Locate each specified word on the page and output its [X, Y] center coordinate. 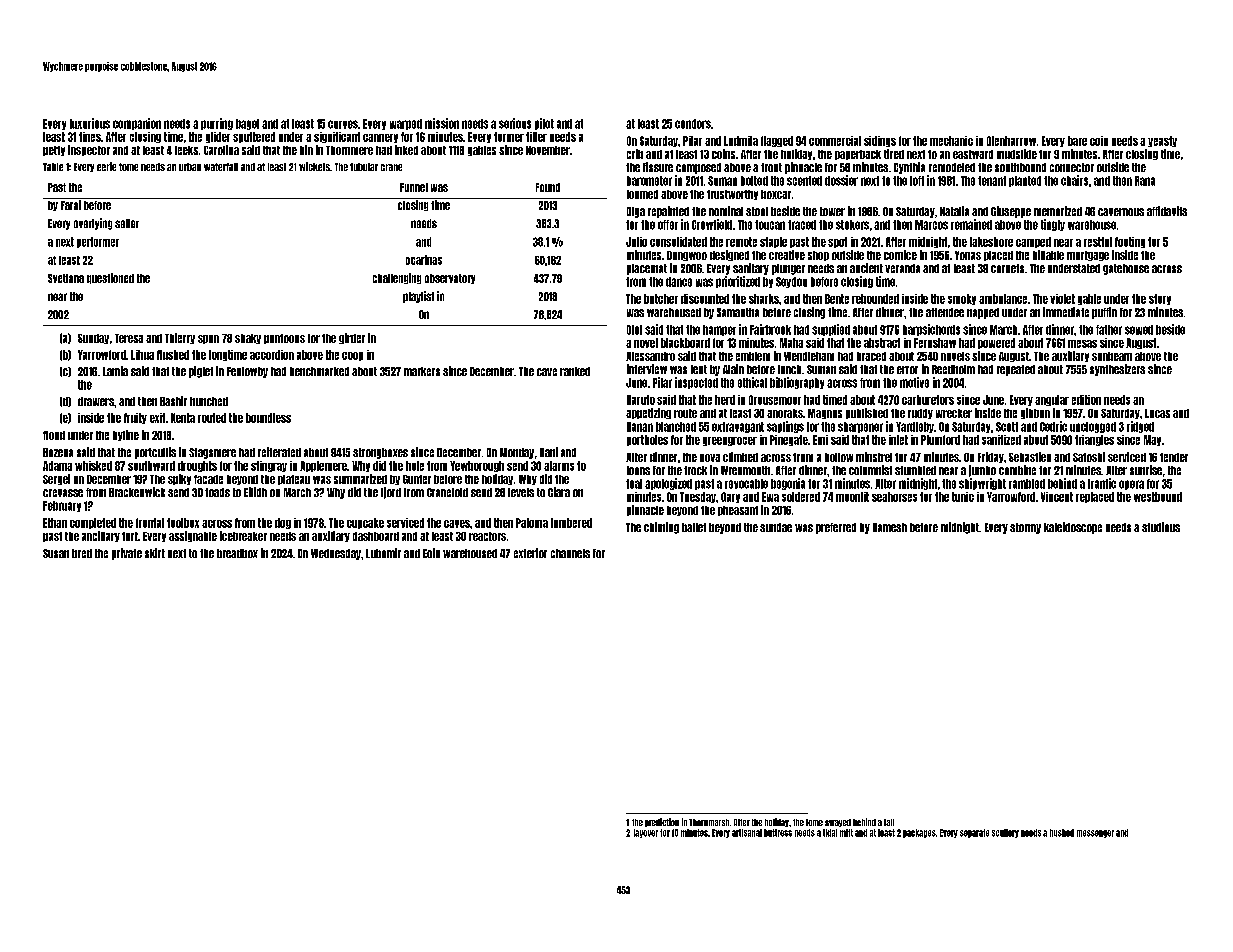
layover [646, 833]
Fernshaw [935, 343]
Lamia [115, 371]
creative [787, 255]
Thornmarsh [709, 822]
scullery [1005, 833]
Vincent [1057, 497]
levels [521, 492]
